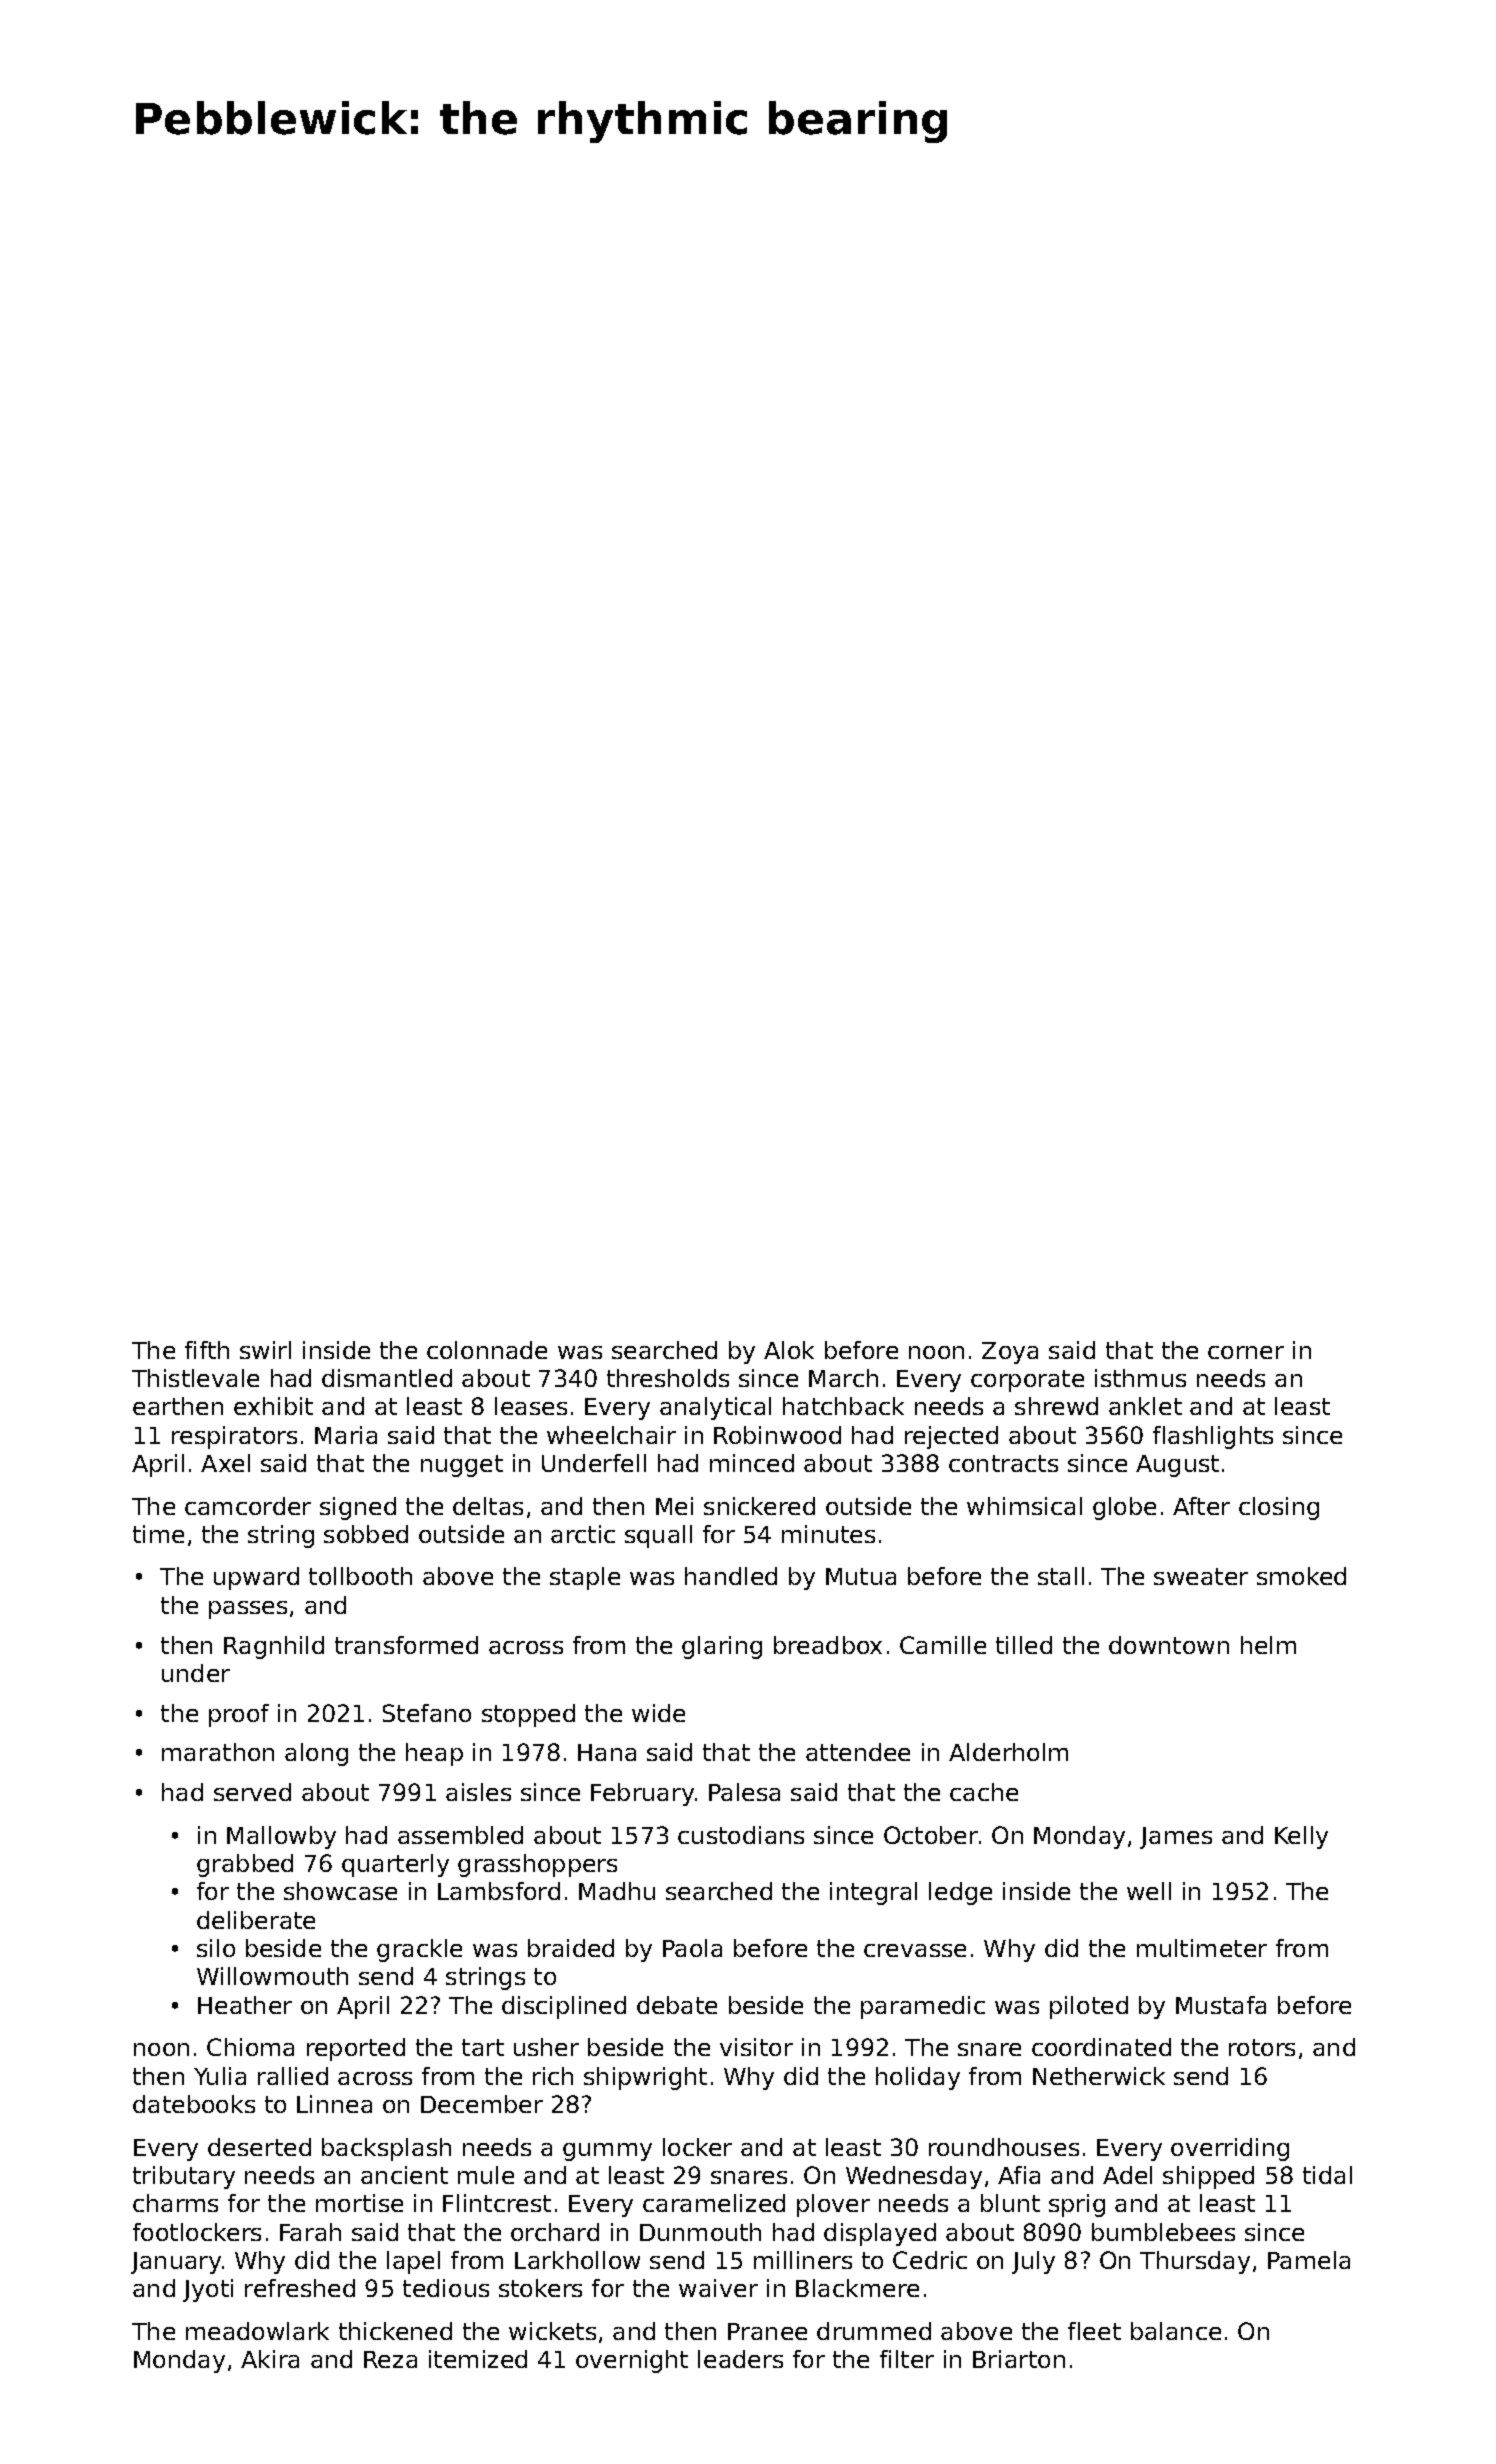 The width and height of the screenshot is (1496, 2464). Describe the element at coordinates (1127, 2175) in the screenshot. I see `Adel` at that location.
